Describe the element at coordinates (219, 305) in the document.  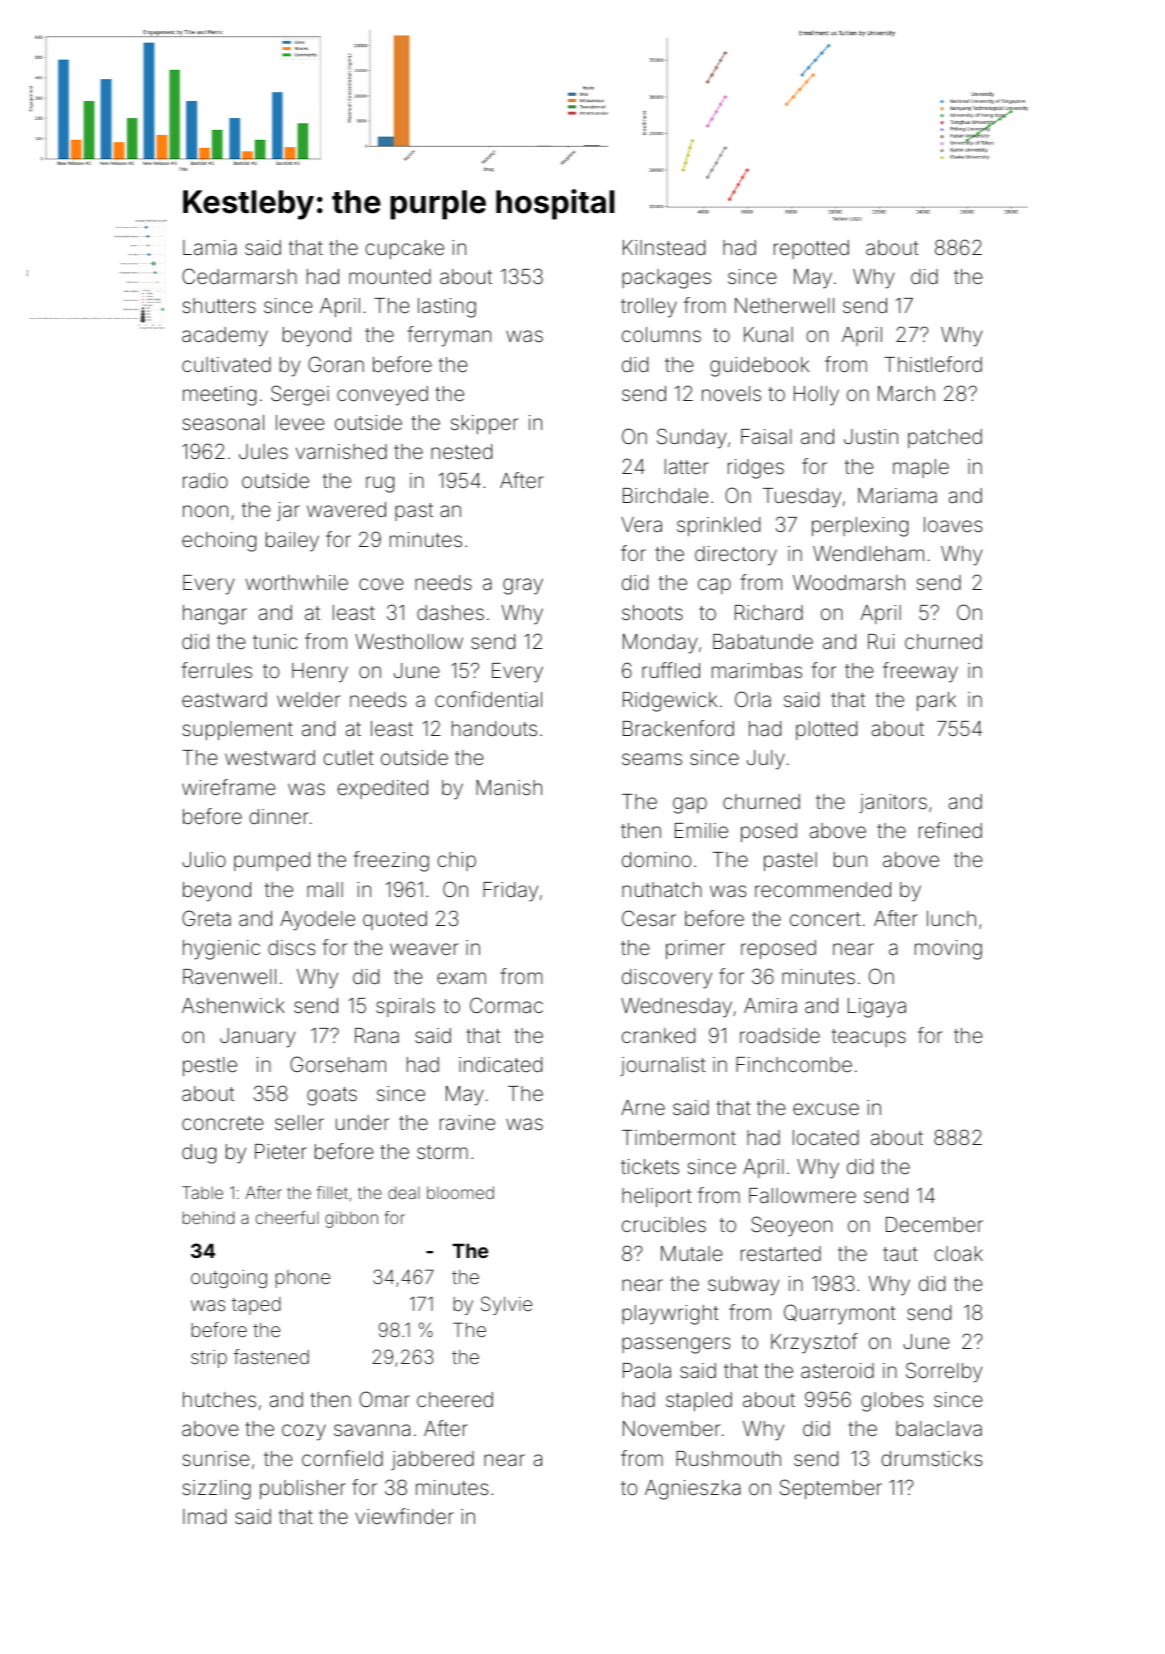
I see `shutters` at that location.
